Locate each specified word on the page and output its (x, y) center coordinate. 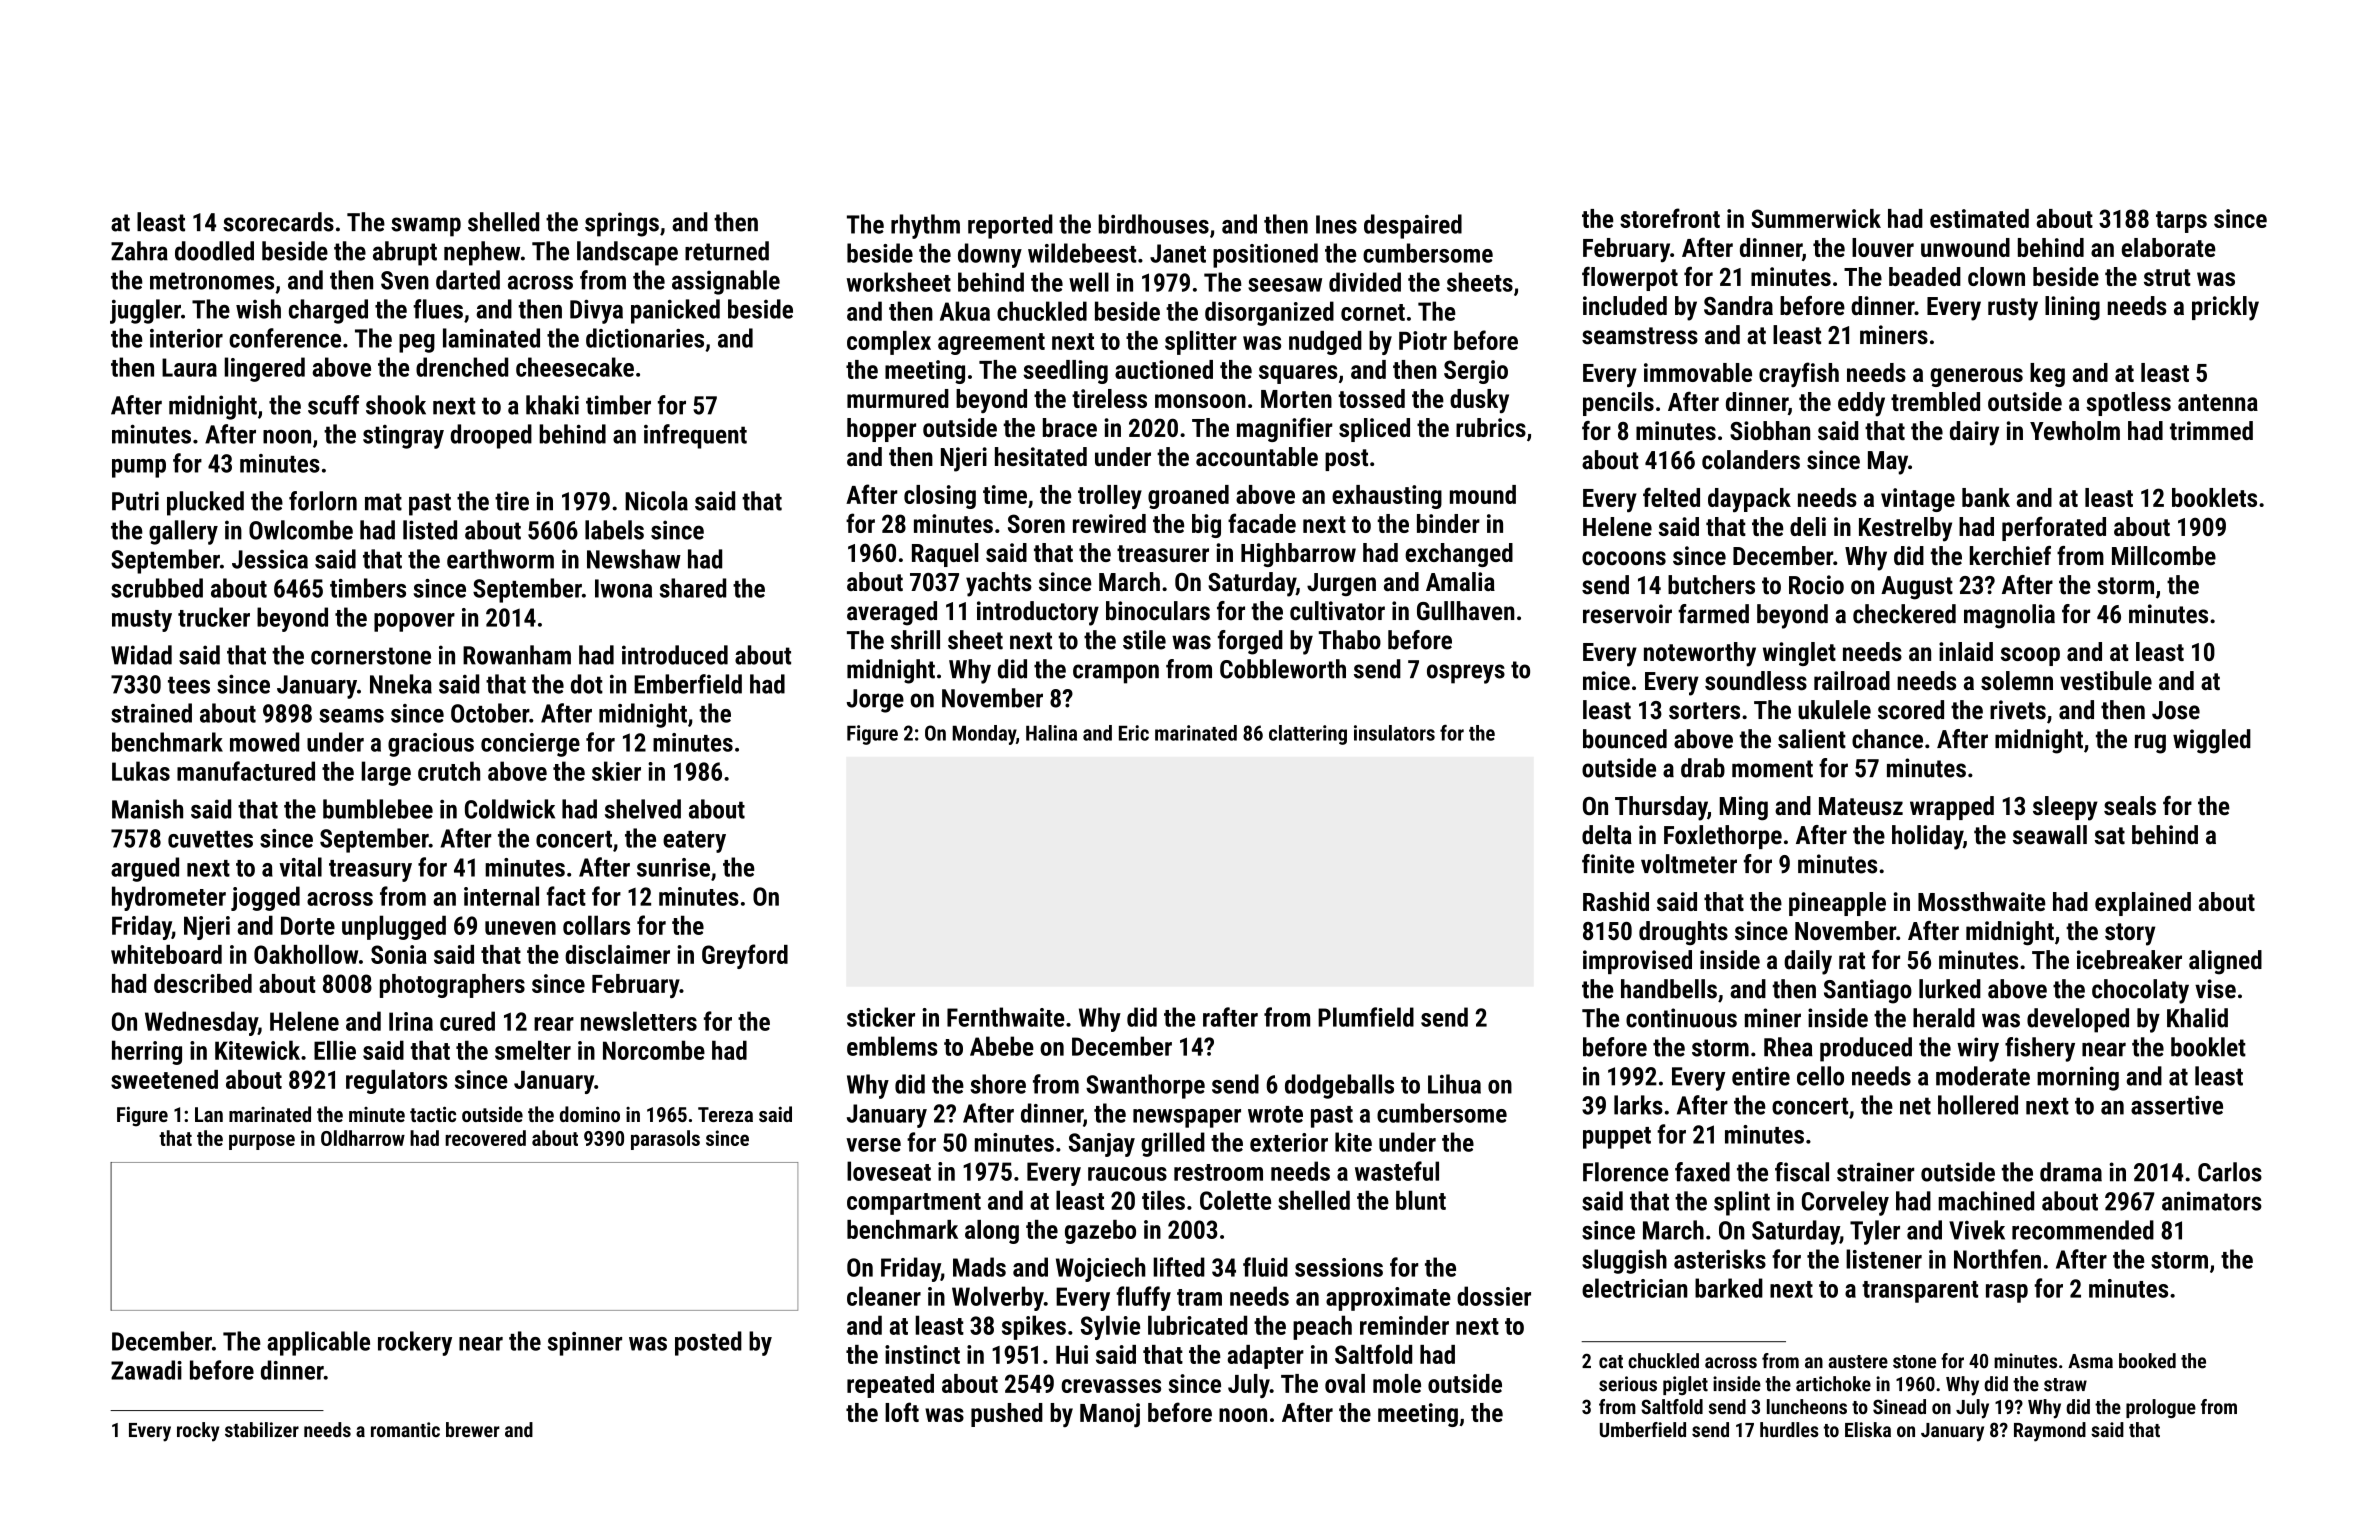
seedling (1065, 372)
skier (616, 771)
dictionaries (645, 338)
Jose (2176, 710)
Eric (1134, 733)
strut (2167, 277)
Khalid (2197, 1018)
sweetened (164, 1079)
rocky (198, 1432)
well (1089, 282)
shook (396, 405)
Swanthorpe (1145, 1086)
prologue (2161, 1408)
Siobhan (1770, 430)
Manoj (1110, 1415)
